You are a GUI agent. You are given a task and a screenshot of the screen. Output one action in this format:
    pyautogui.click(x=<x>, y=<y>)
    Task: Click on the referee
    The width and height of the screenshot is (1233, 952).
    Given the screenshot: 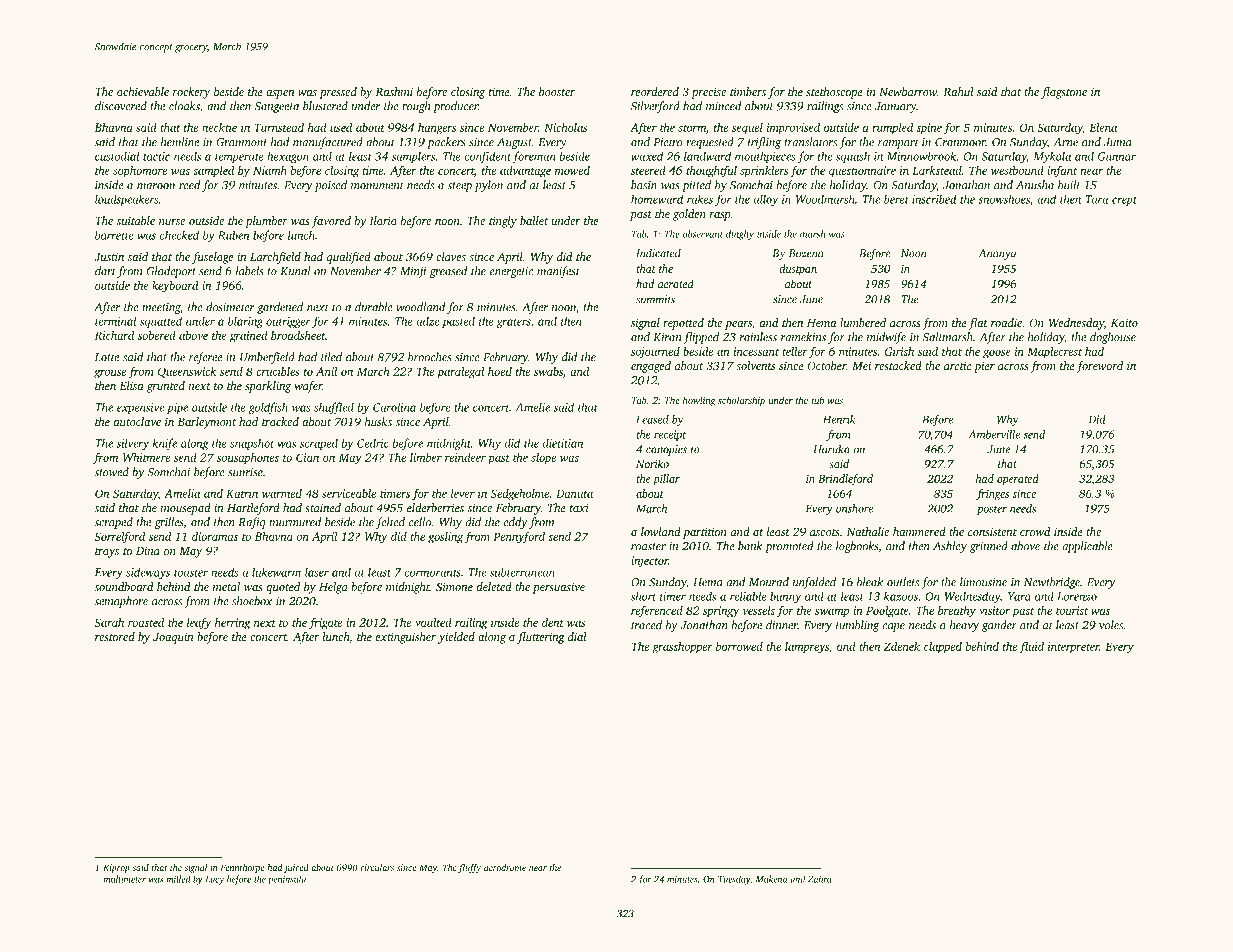 What is the action you would take?
    pyautogui.click(x=205, y=358)
